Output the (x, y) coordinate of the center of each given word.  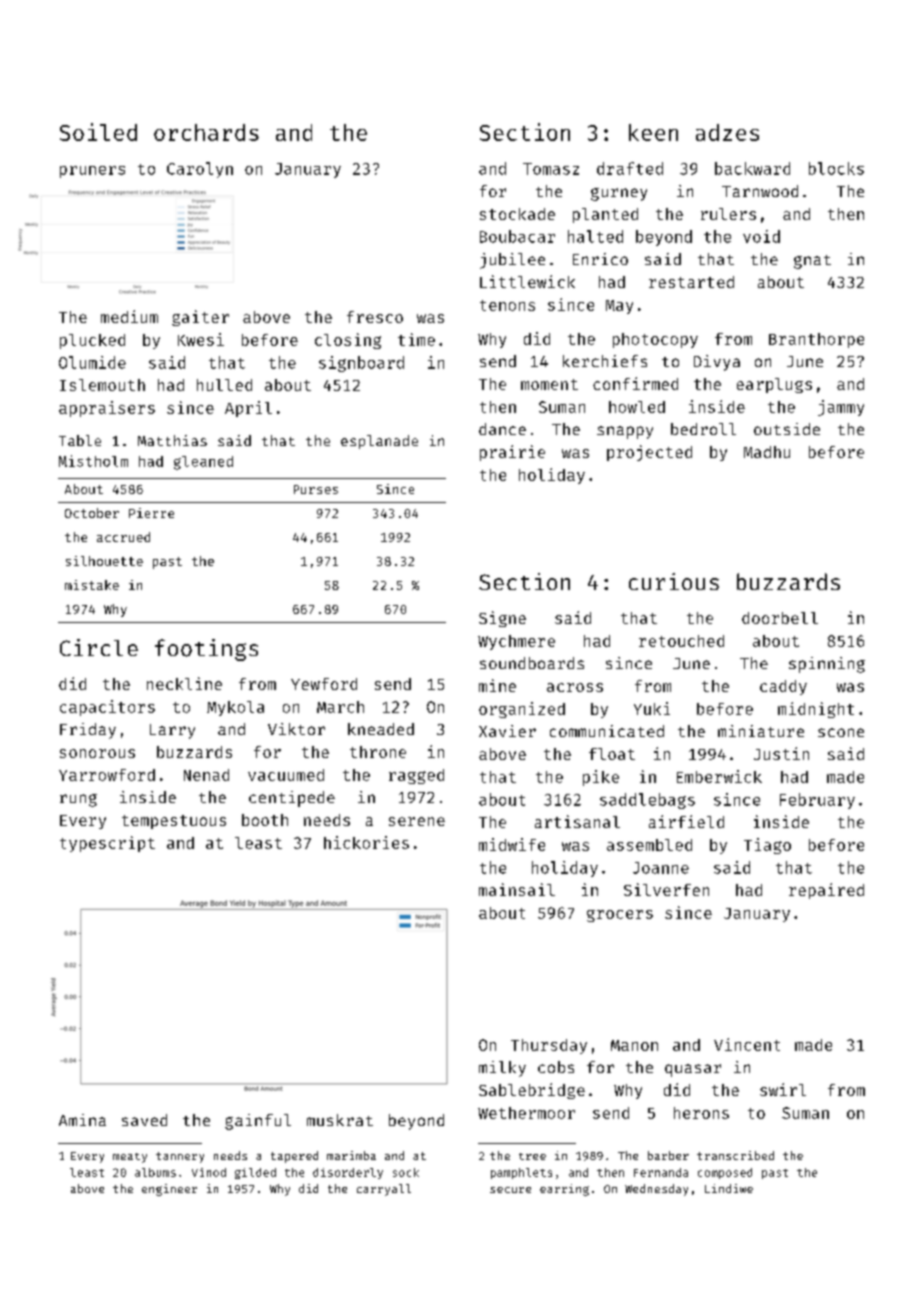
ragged (416, 776)
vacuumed (286, 775)
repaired (826, 891)
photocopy (655, 340)
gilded (255, 1173)
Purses (316, 489)
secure (510, 1190)
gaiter (200, 318)
